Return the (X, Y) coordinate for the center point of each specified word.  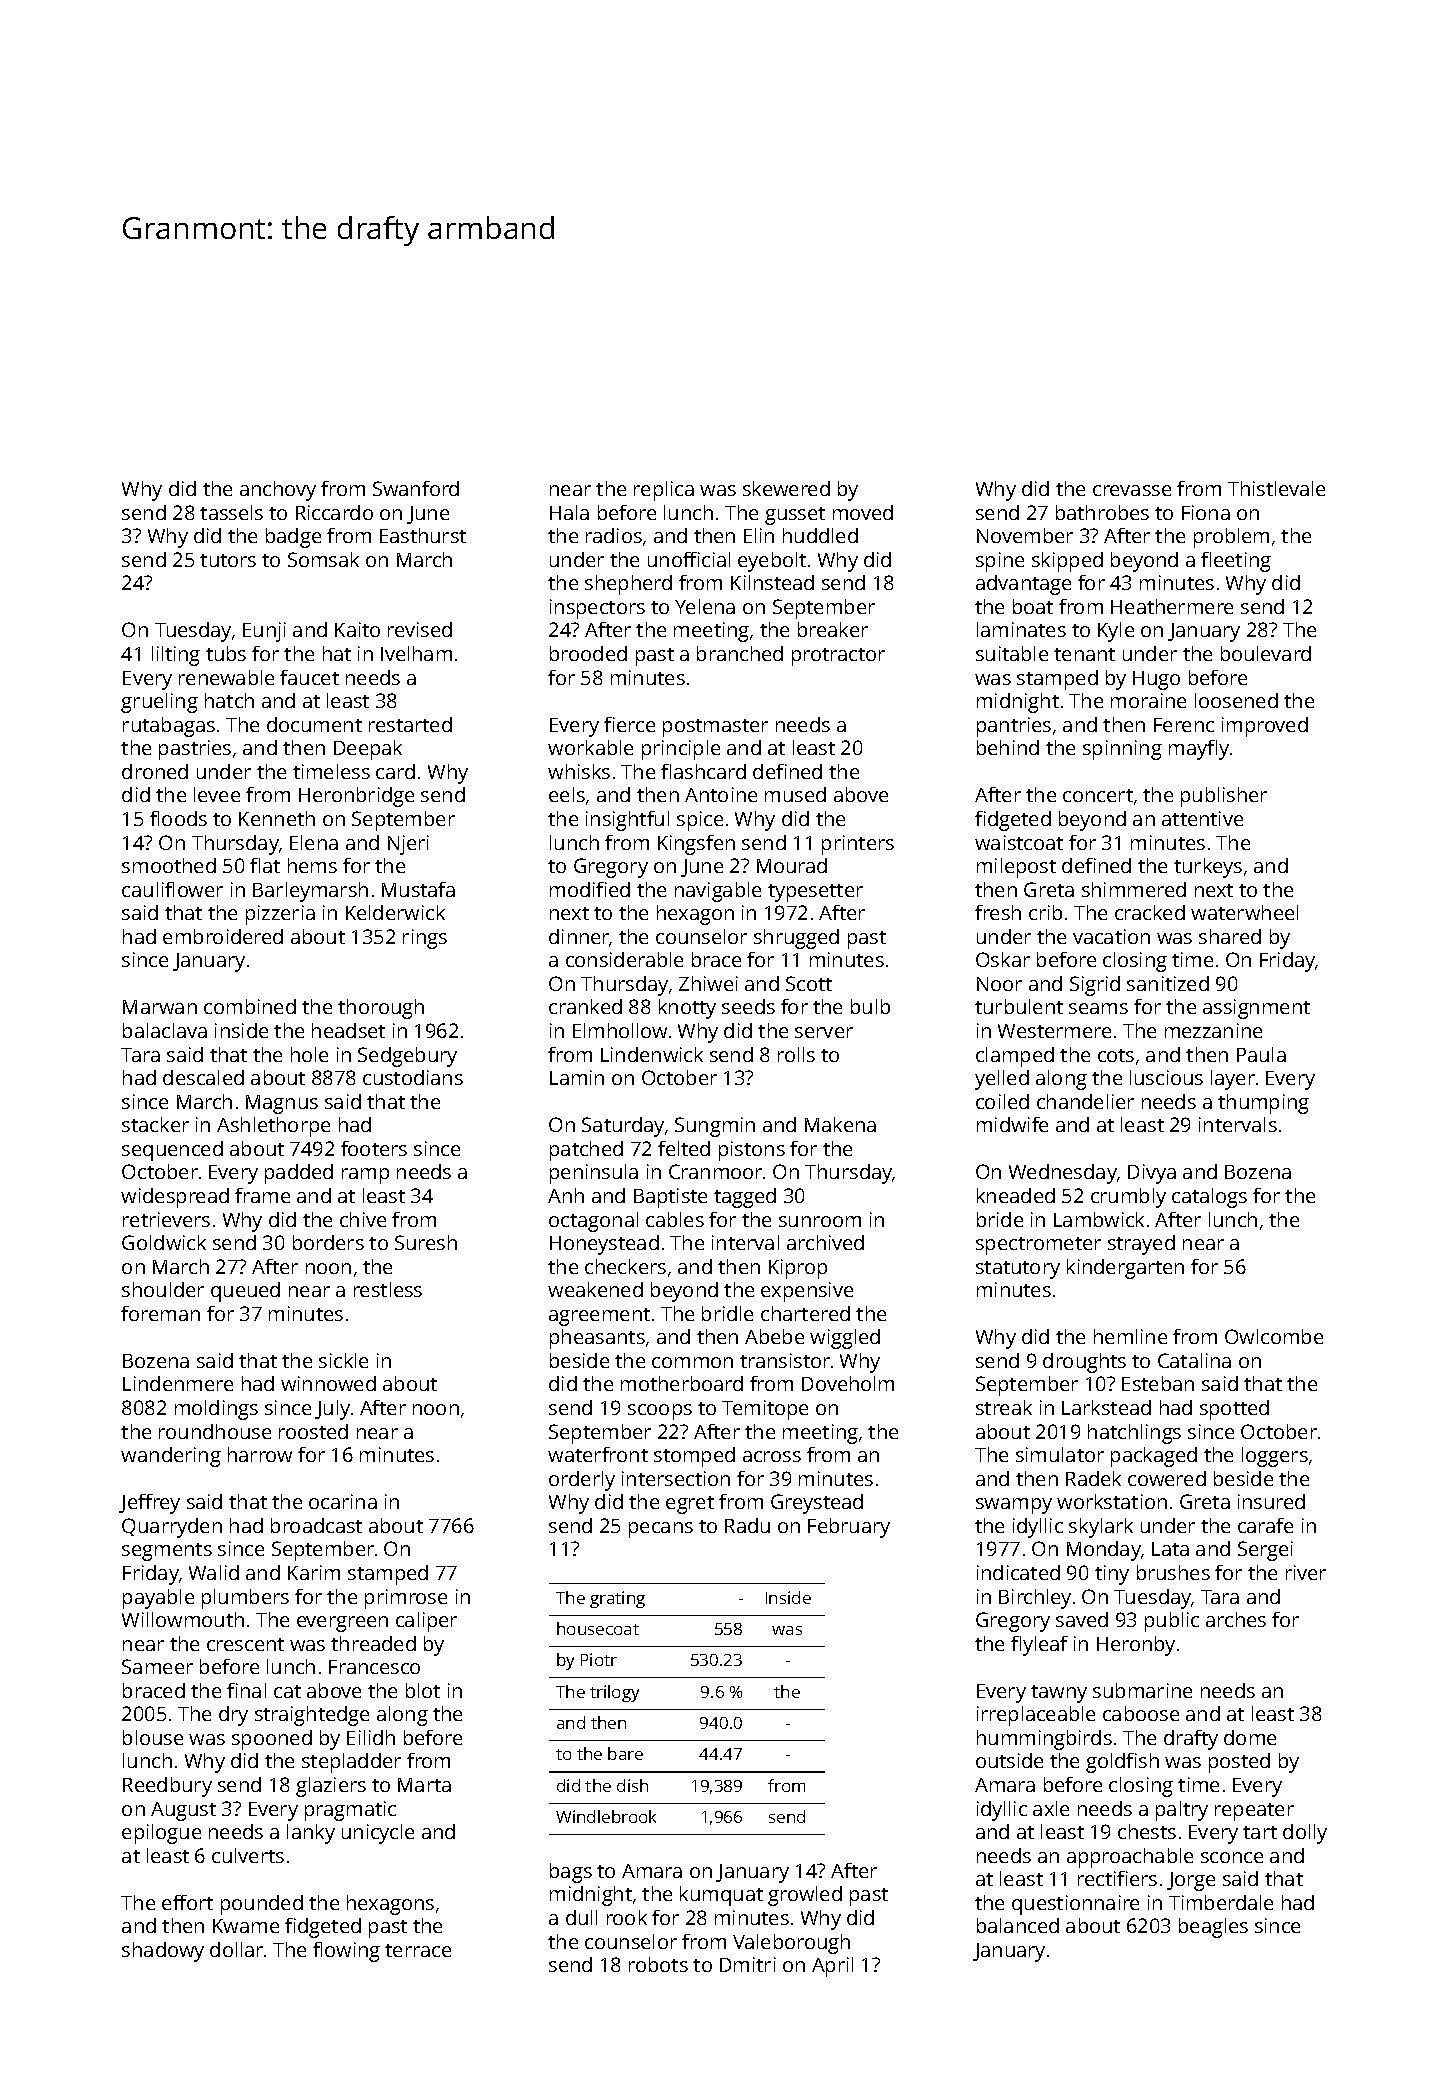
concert (1098, 795)
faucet (309, 677)
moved (863, 512)
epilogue (161, 1834)
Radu (747, 1525)
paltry (1182, 1811)
